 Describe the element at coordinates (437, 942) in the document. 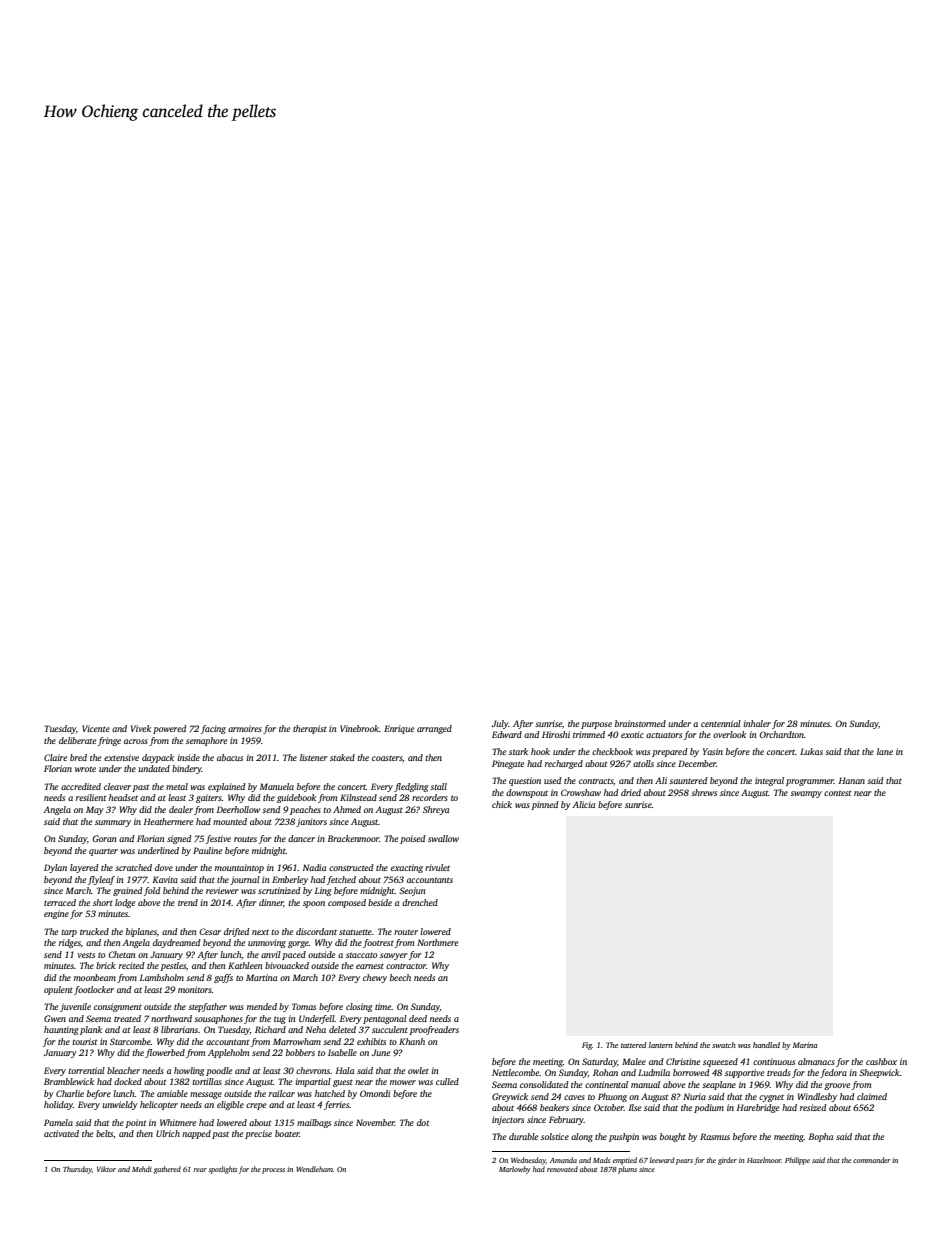

I see `Northmere` at that location.
